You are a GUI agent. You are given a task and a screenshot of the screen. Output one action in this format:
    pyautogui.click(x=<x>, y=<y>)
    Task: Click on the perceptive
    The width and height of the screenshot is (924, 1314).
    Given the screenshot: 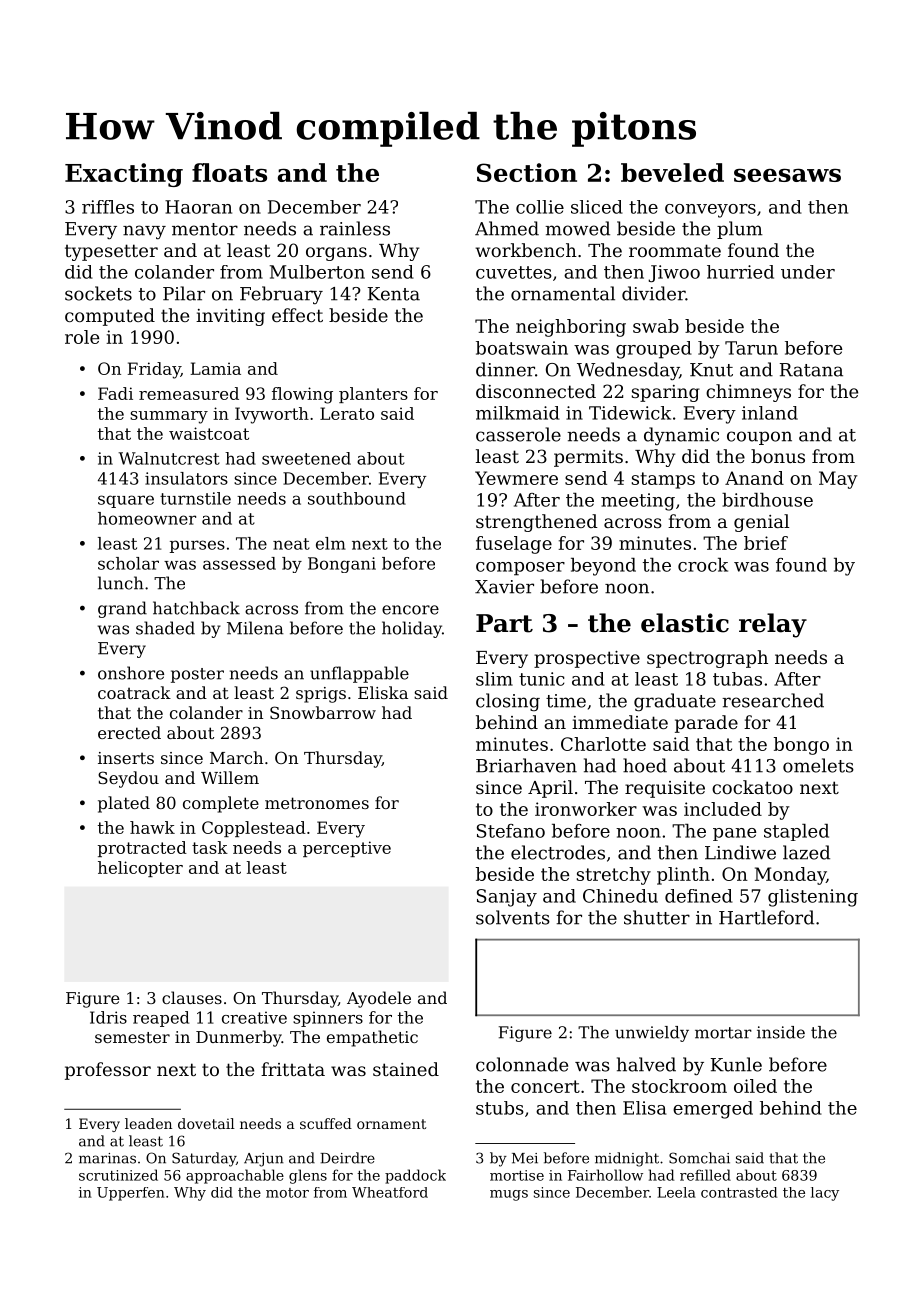 What is the action you would take?
    pyautogui.click(x=347, y=849)
